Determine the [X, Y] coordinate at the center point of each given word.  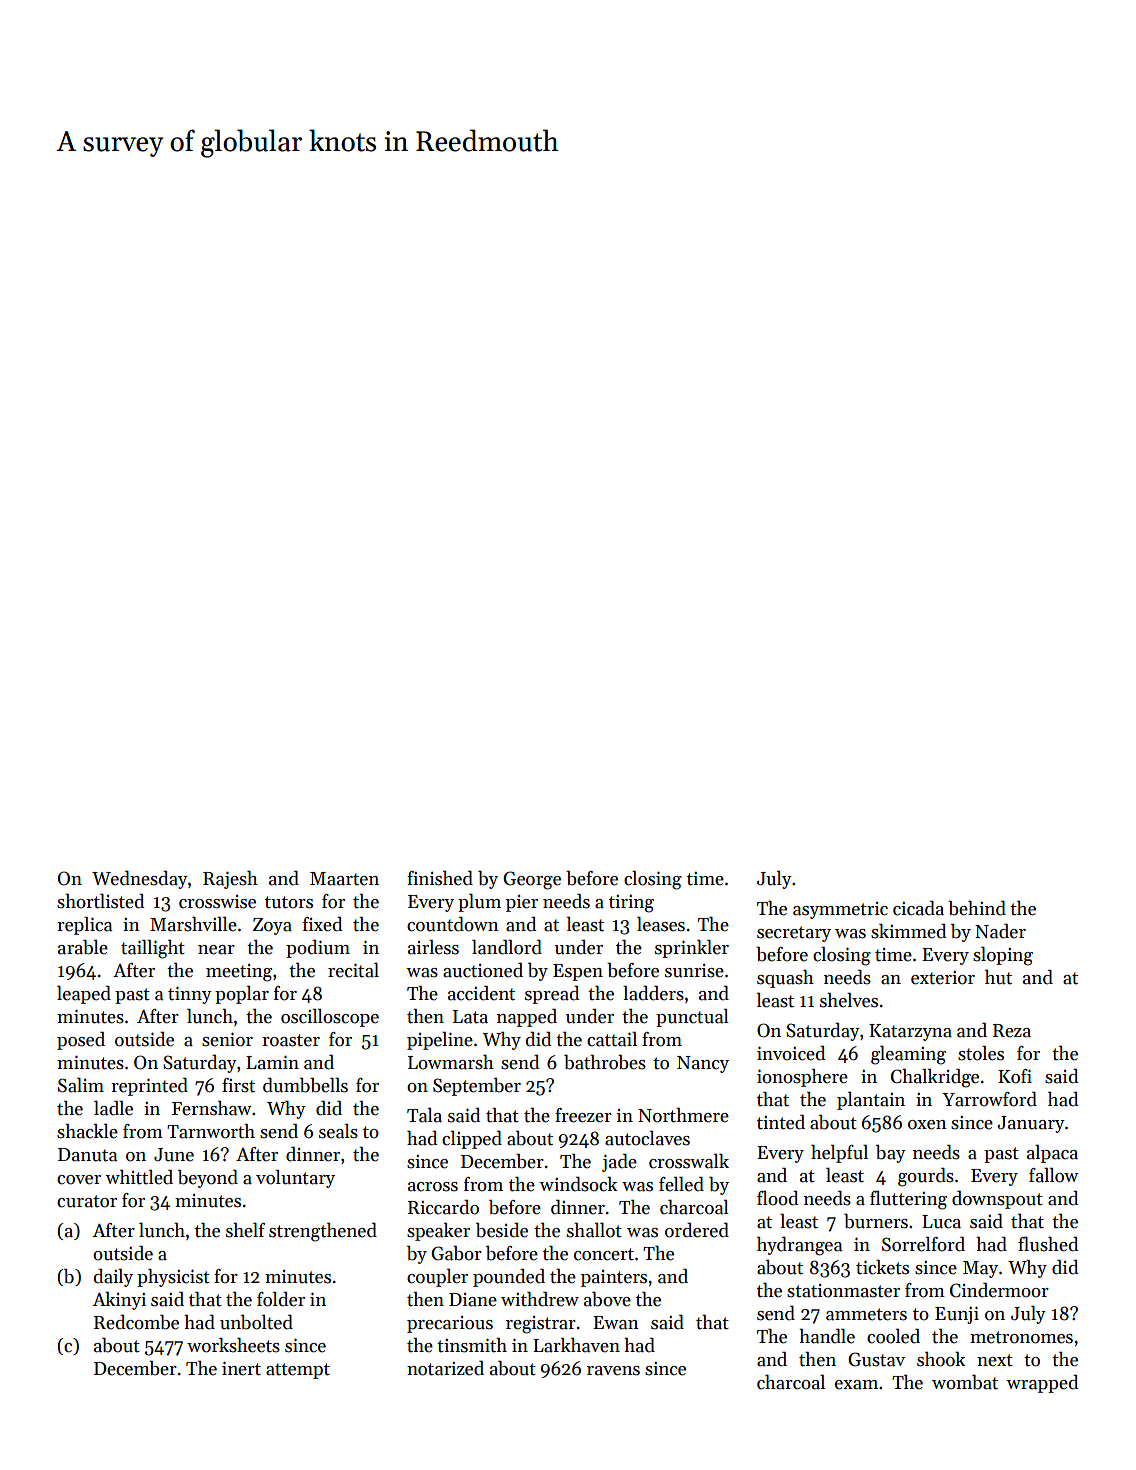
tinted [781, 1122]
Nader [1000, 931]
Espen [578, 972]
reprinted [149, 1087]
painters [614, 1278]
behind [977, 908]
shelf [245, 1230]
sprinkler [692, 949]
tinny [190, 995]
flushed [1048, 1244]
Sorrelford [923, 1244]
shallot [594, 1230]
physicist [173, 1278]
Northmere [683, 1115]
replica [84, 926]
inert [241, 1368]
